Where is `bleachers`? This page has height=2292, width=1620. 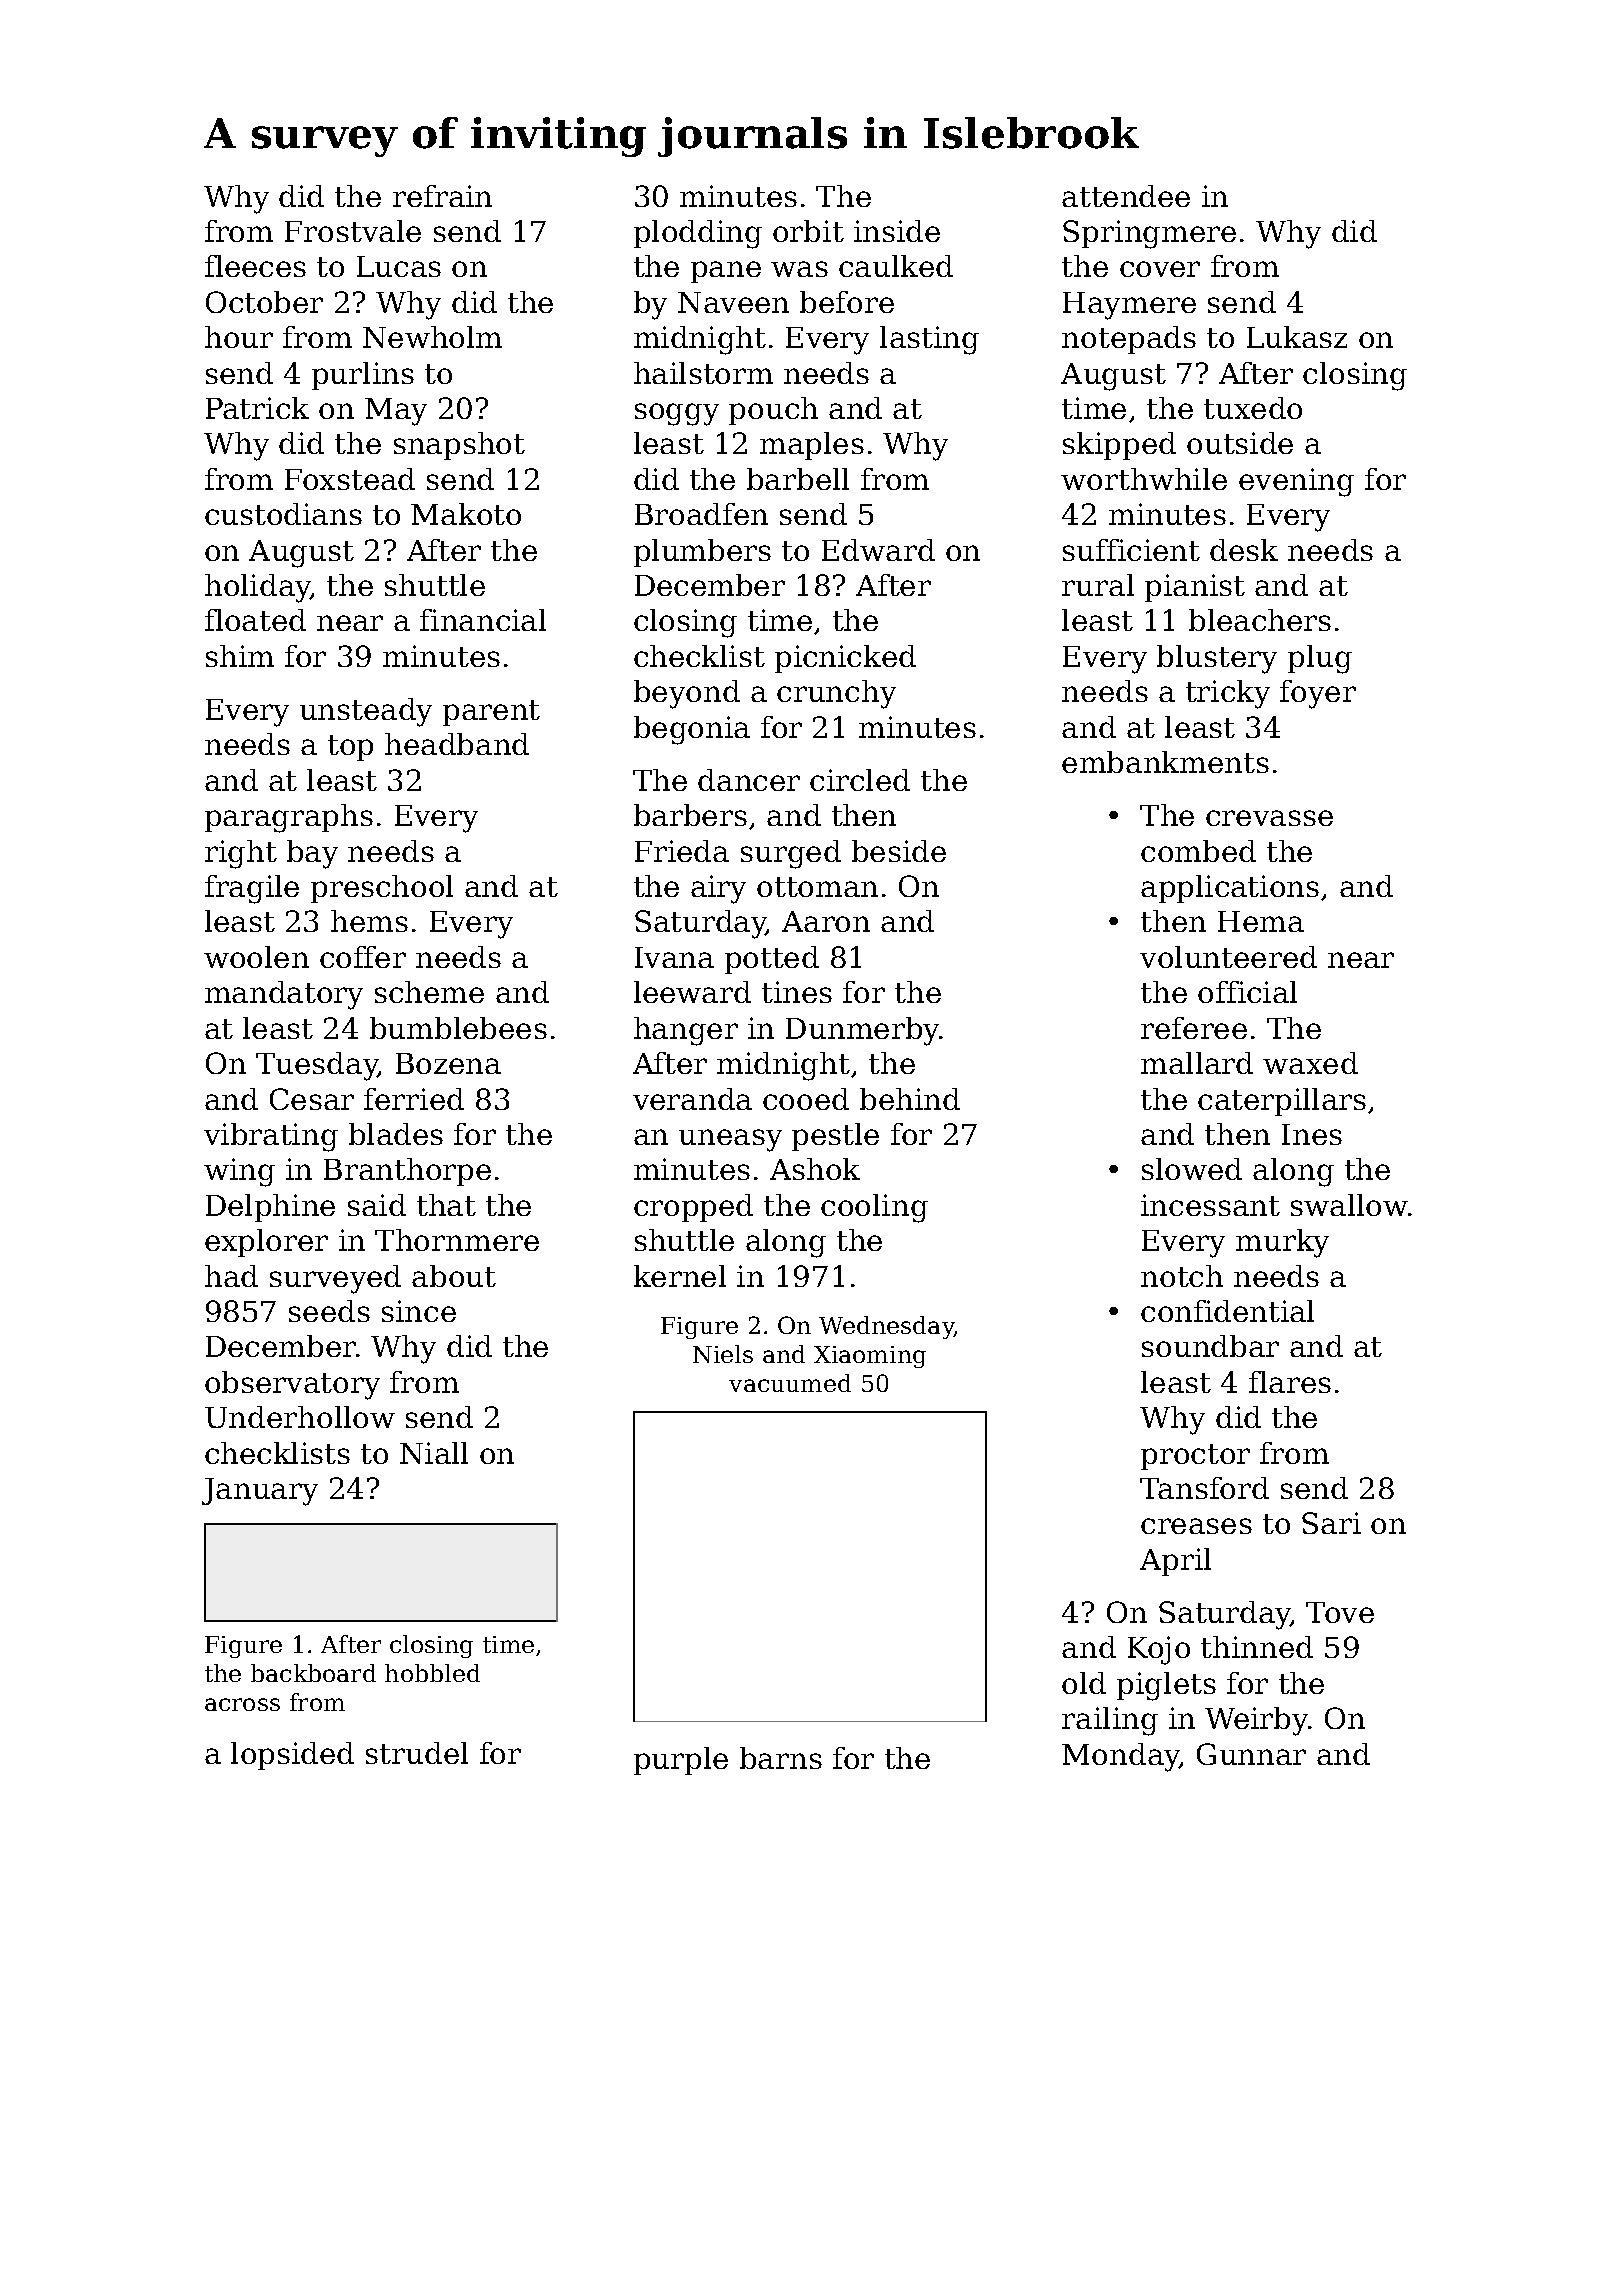 bleachers is located at coordinates (1260, 620).
